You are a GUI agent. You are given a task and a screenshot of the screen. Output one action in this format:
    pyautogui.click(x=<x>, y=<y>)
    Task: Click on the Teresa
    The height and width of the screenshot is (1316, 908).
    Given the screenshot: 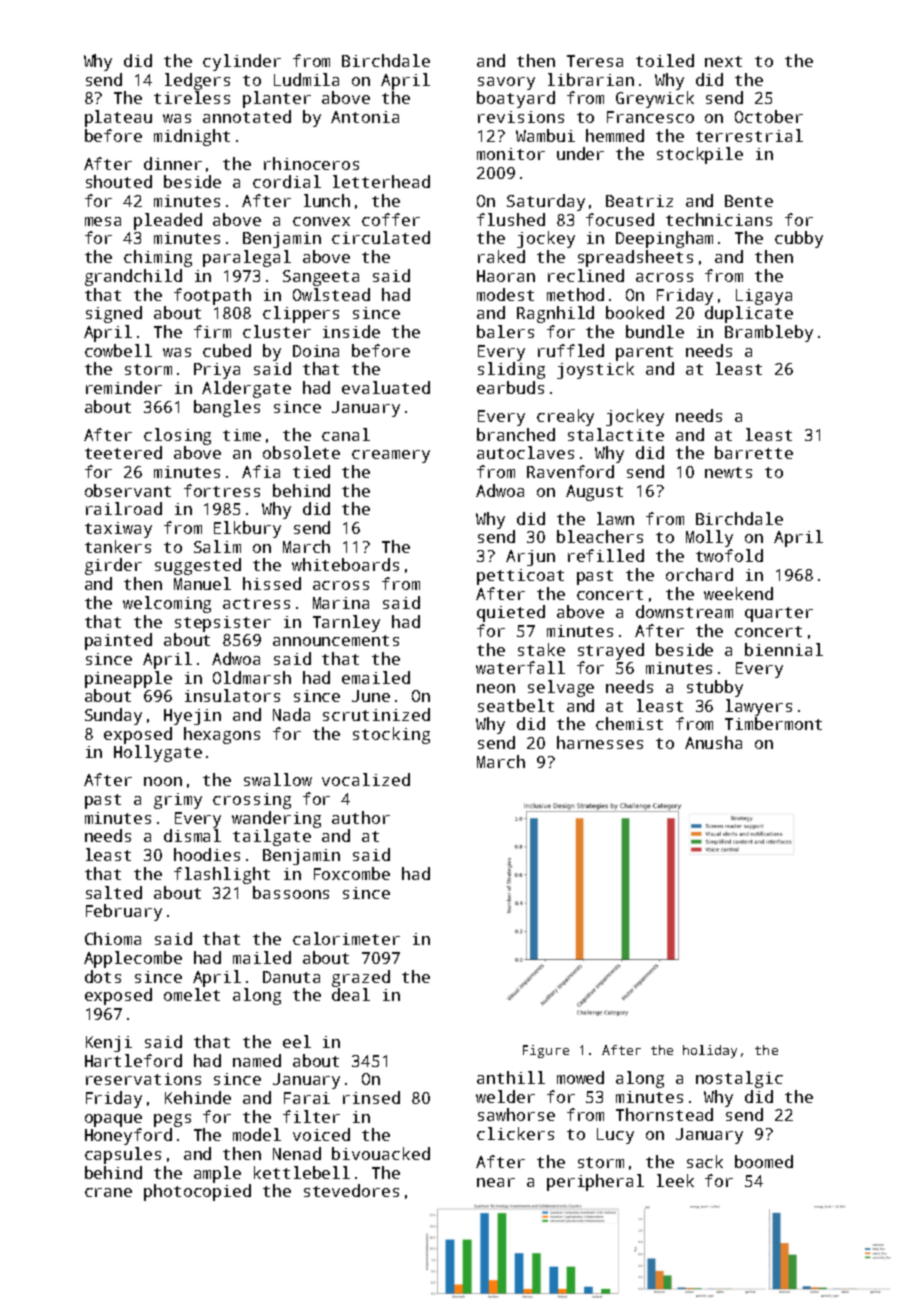 What is the action you would take?
    pyautogui.click(x=595, y=61)
